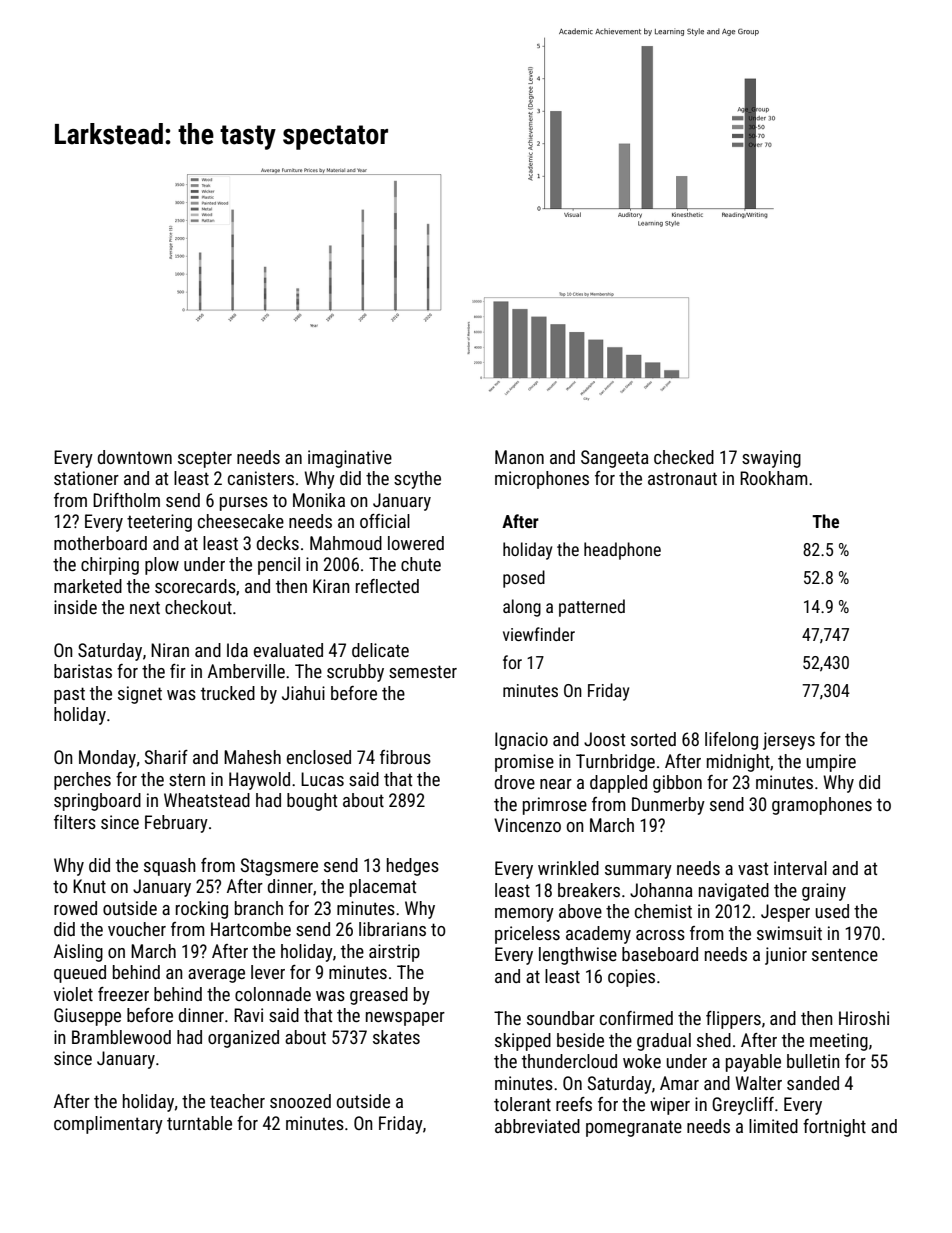 The width and height of the document is (952, 1233). What do you see at coordinates (89, 886) in the document?
I see `Knut` at bounding box center [89, 886].
